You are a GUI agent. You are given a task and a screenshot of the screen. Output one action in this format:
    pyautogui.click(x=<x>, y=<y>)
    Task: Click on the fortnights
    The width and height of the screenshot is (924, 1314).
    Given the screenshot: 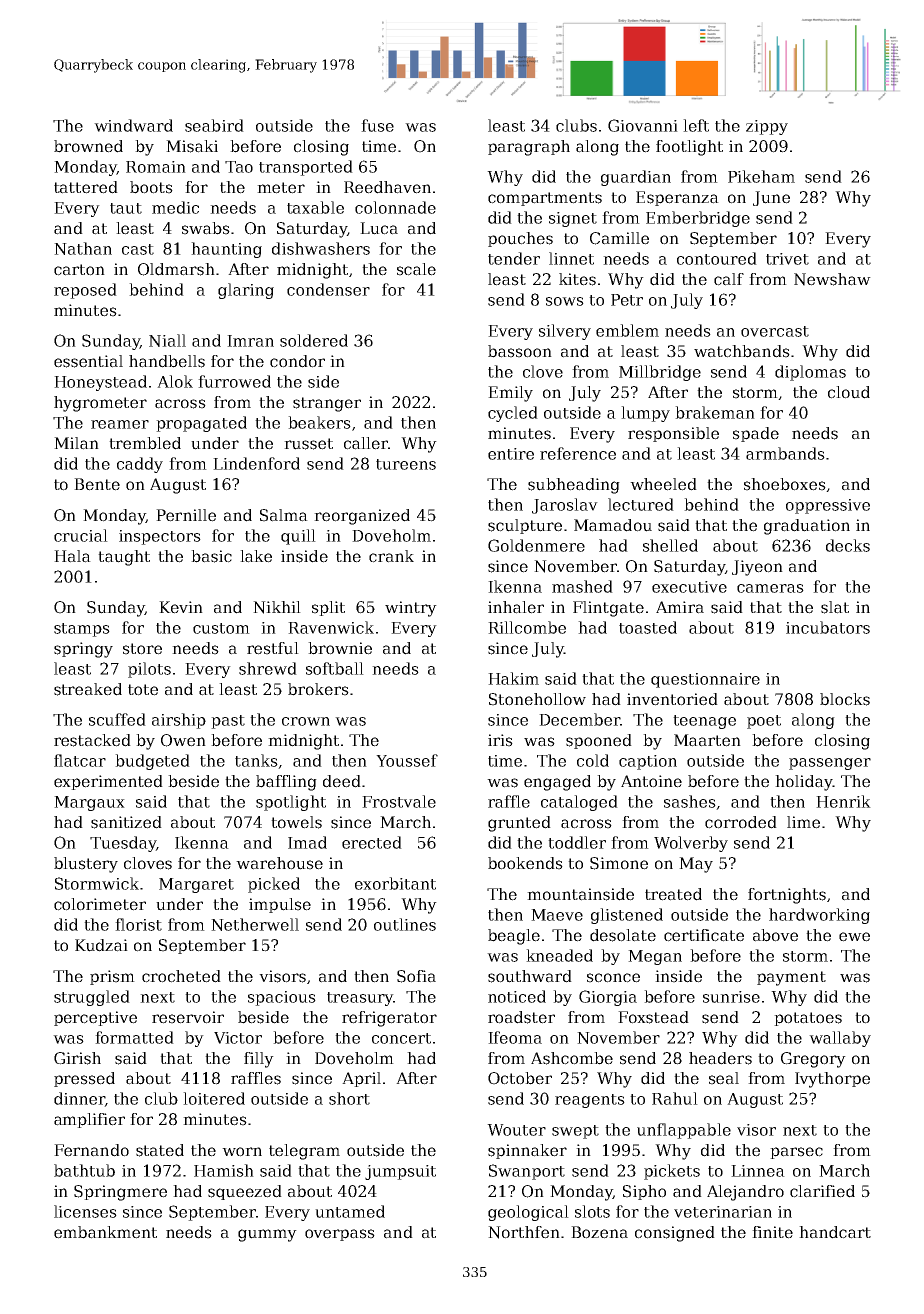 What is the action you would take?
    pyautogui.click(x=787, y=896)
